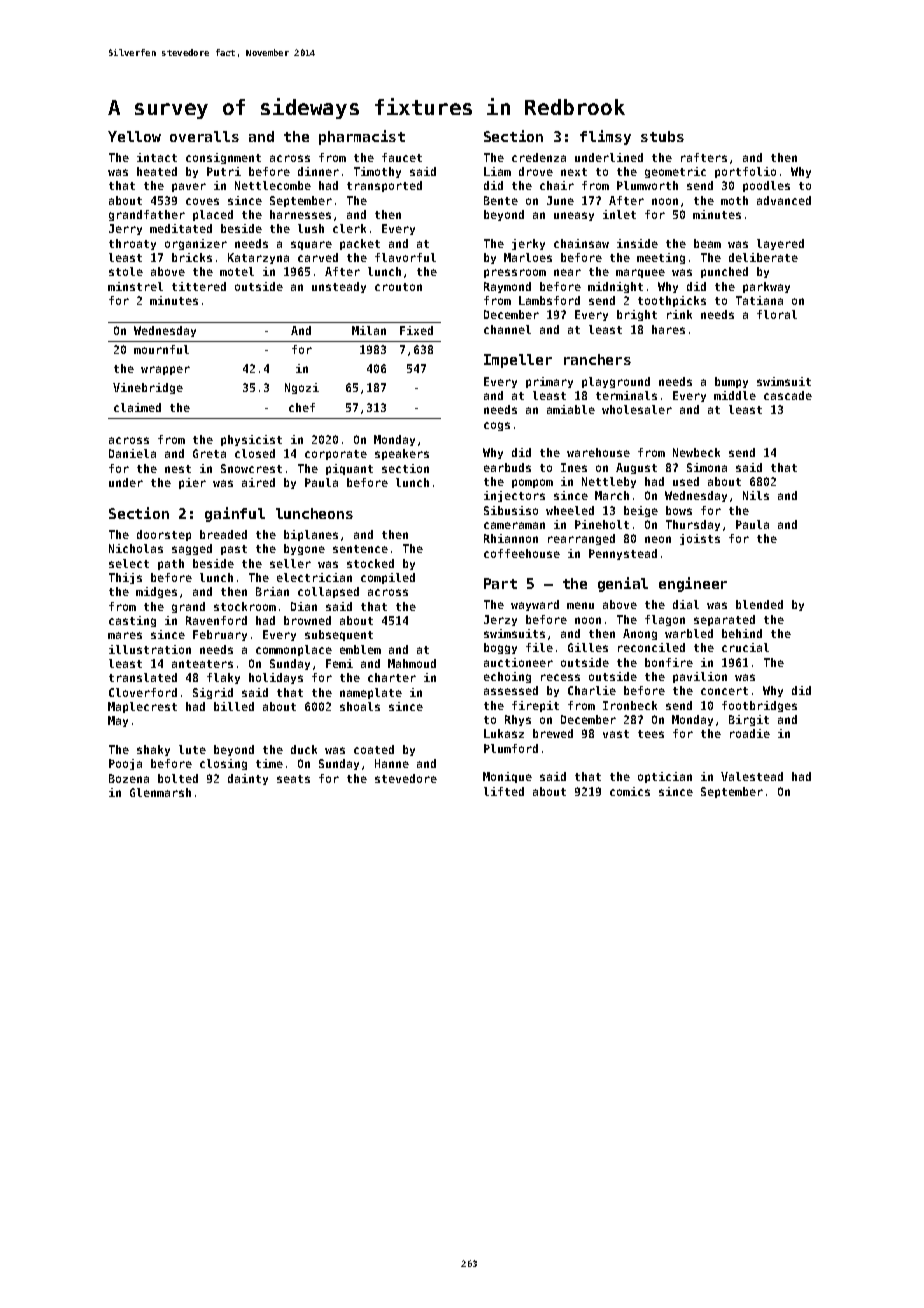  I want to click on seats, so click(293, 779).
